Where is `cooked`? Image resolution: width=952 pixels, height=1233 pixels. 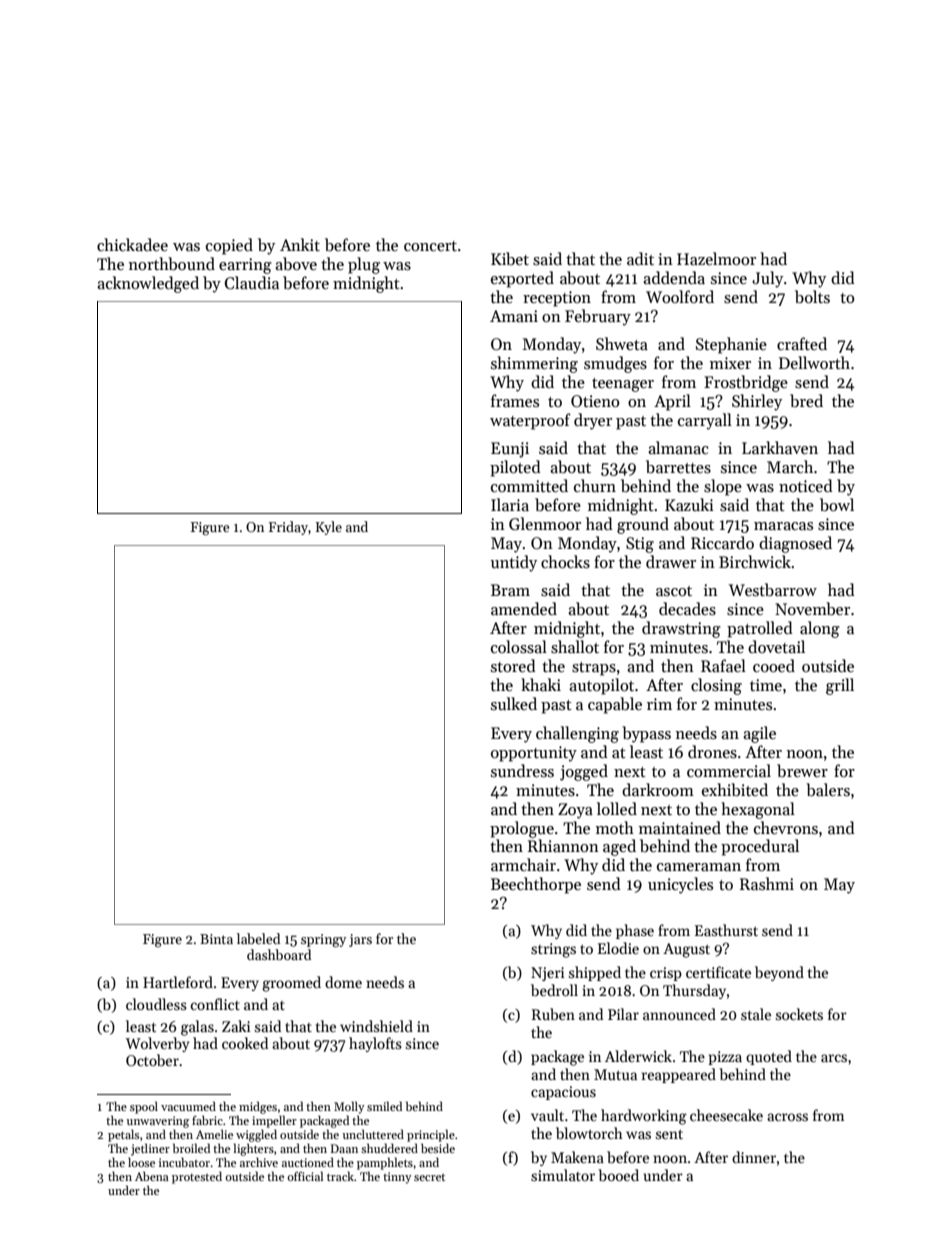
cooked is located at coordinates (245, 1043).
